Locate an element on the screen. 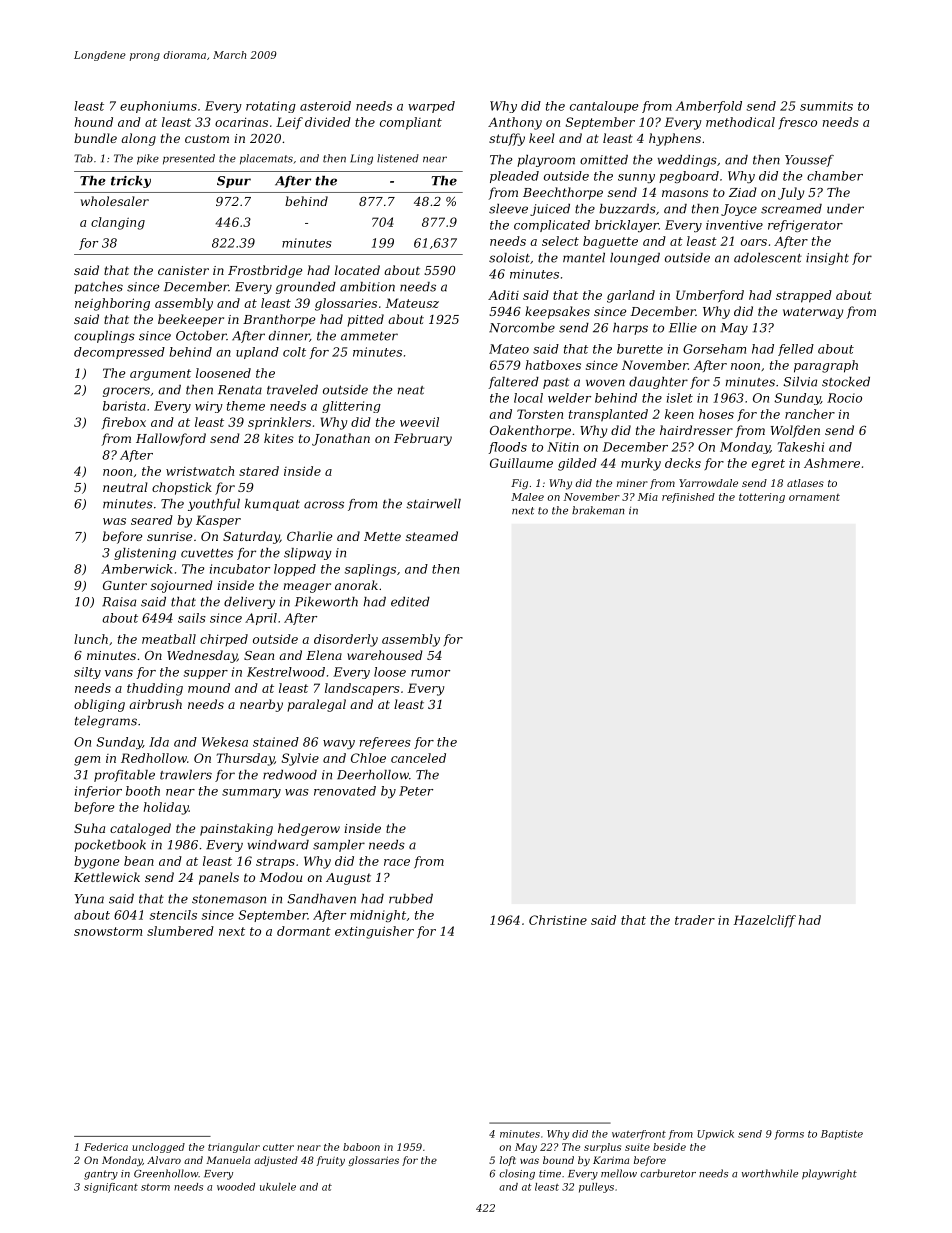 Image resolution: width=952 pixels, height=1233 pixels. worthwhile is located at coordinates (770, 1173).
